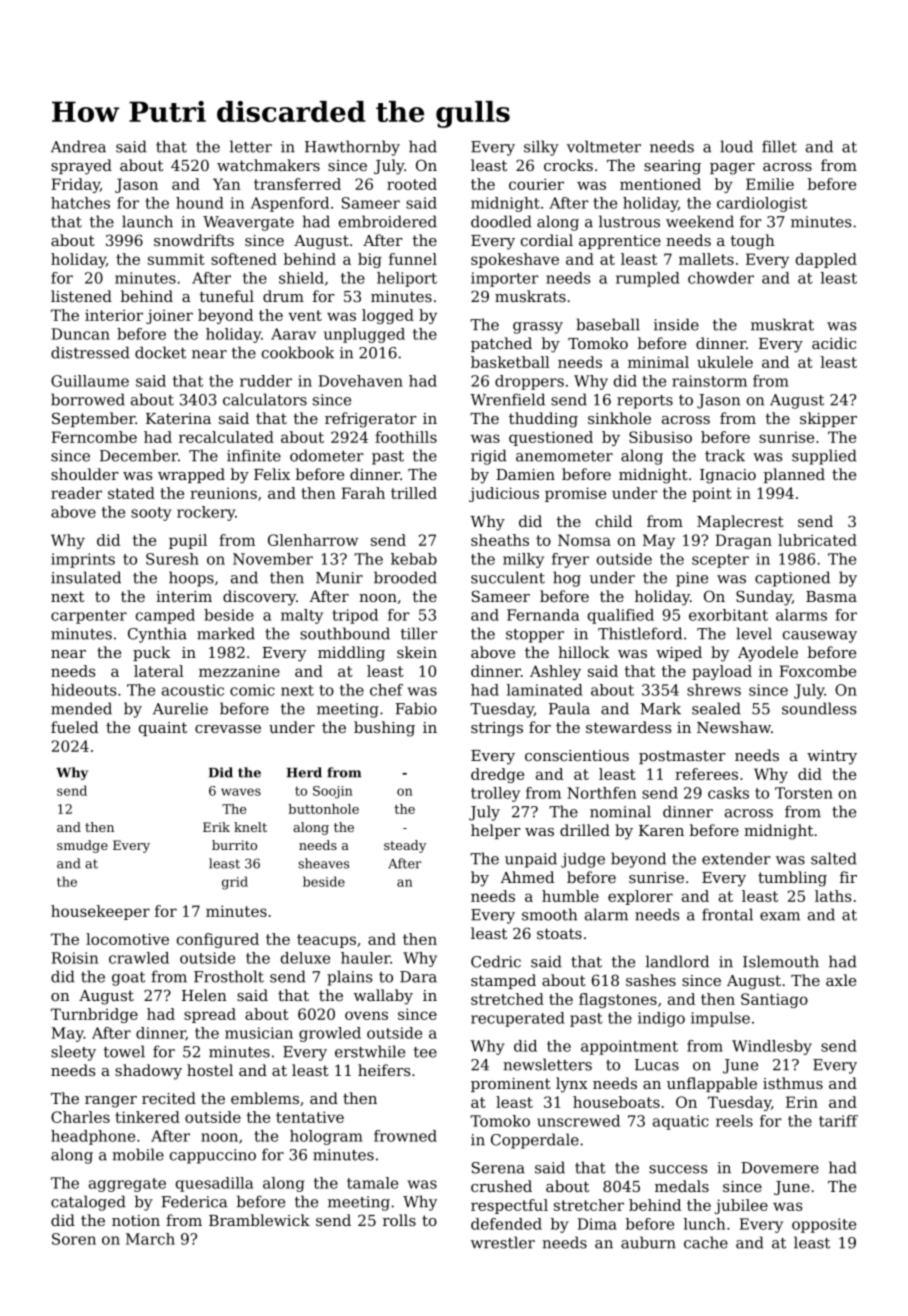  I want to click on stamped, so click(503, 981).
